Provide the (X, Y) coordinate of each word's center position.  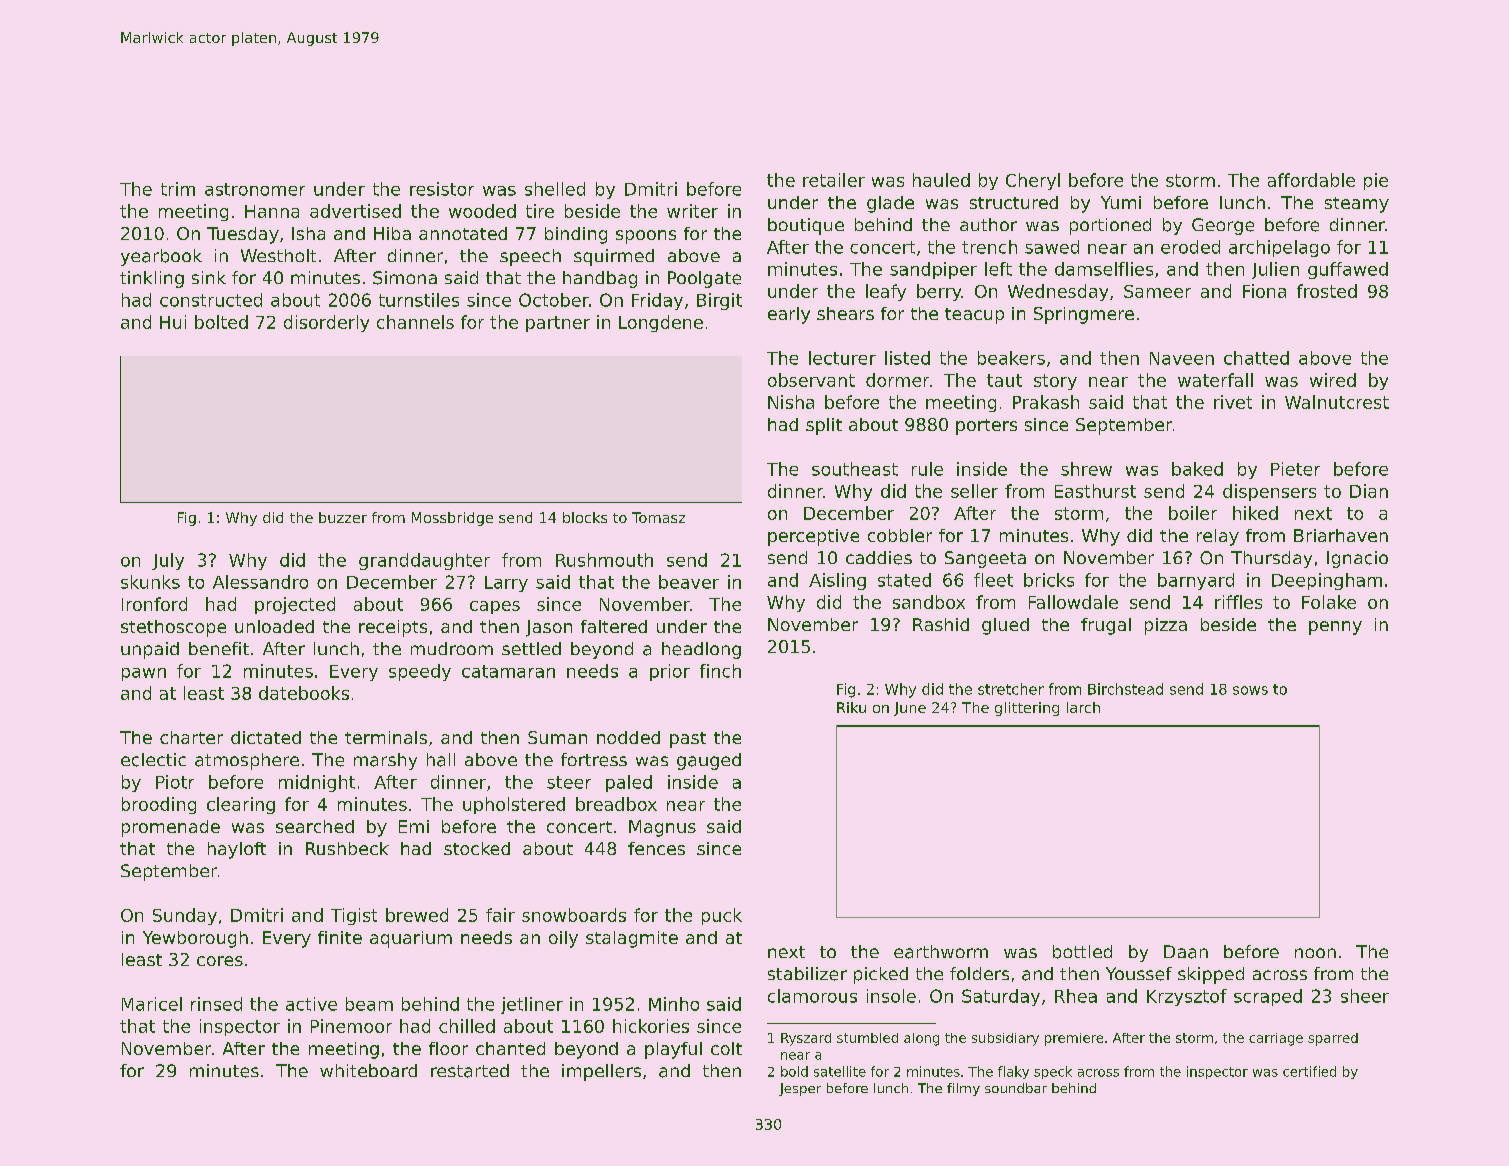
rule (927, 469)
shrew (1086, 469)
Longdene (661, 323)
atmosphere (247, 761)
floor (448, 1048)
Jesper (800, 1089)
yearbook (161, 257)
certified (1309, 1071)
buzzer (343, 517)
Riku (851, 707)
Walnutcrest (1337, 402)
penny (1335, 628)
